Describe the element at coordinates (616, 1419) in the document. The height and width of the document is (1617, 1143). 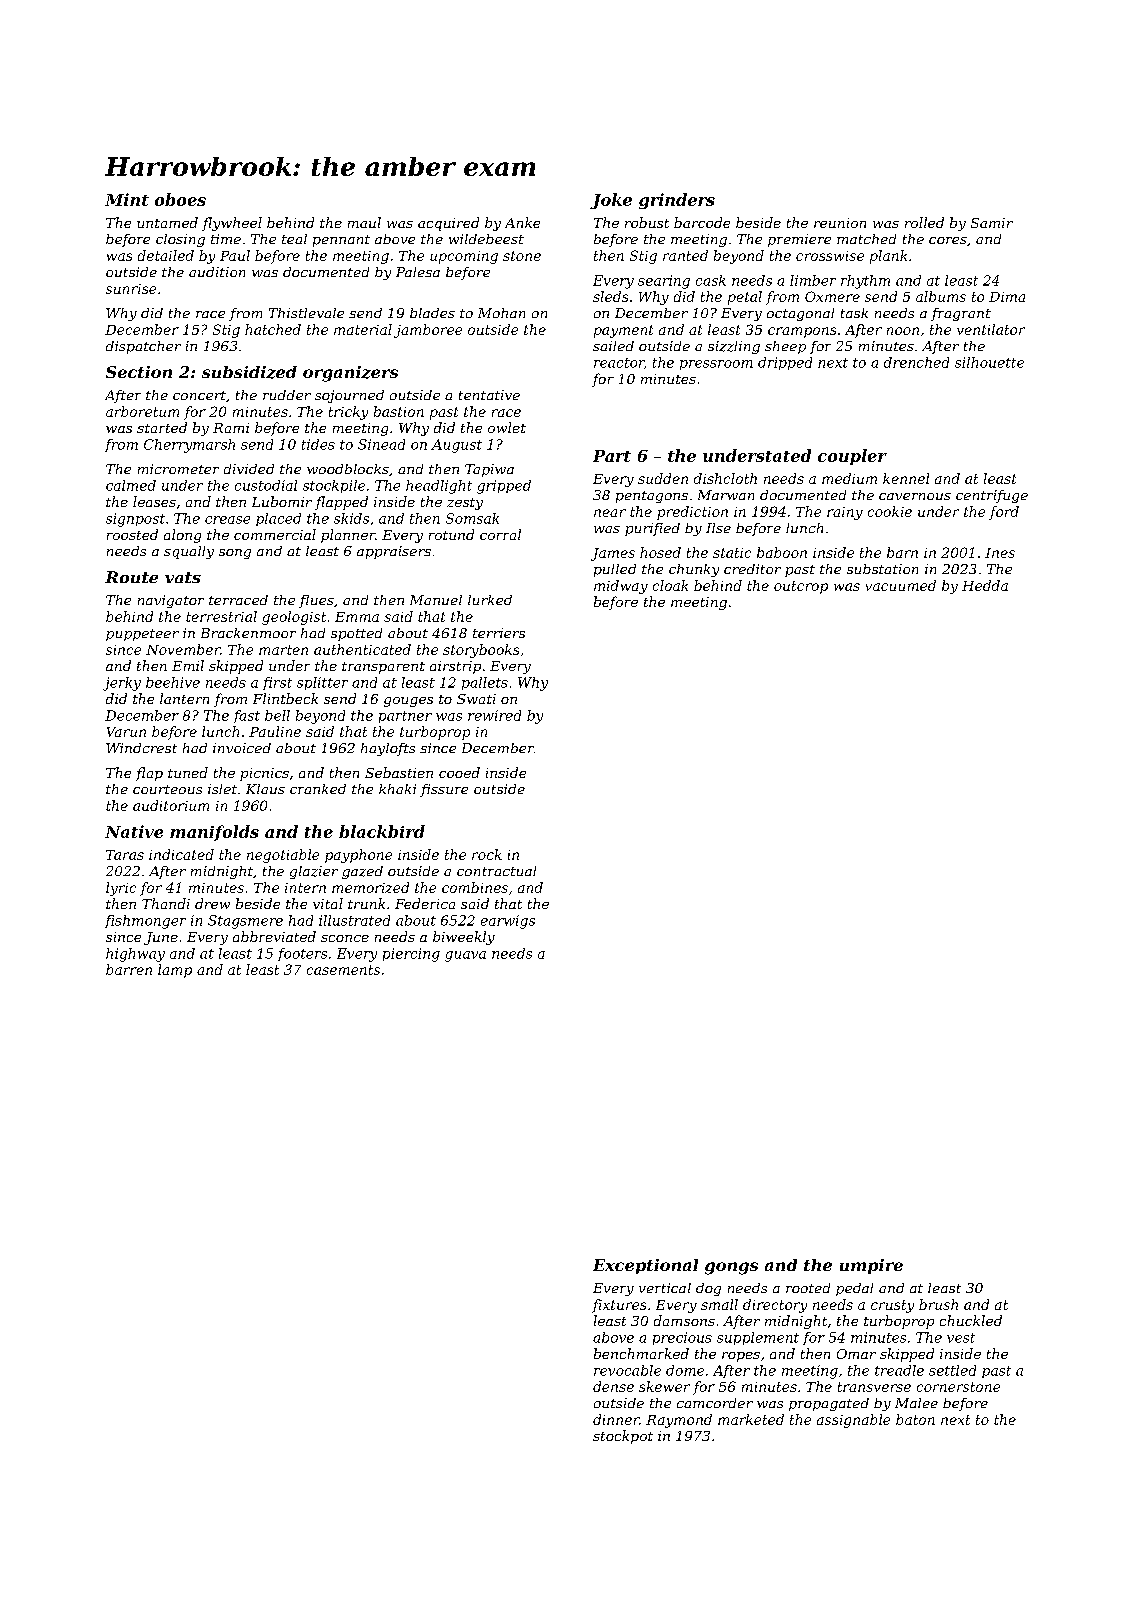
I see `dinner` at that location.
